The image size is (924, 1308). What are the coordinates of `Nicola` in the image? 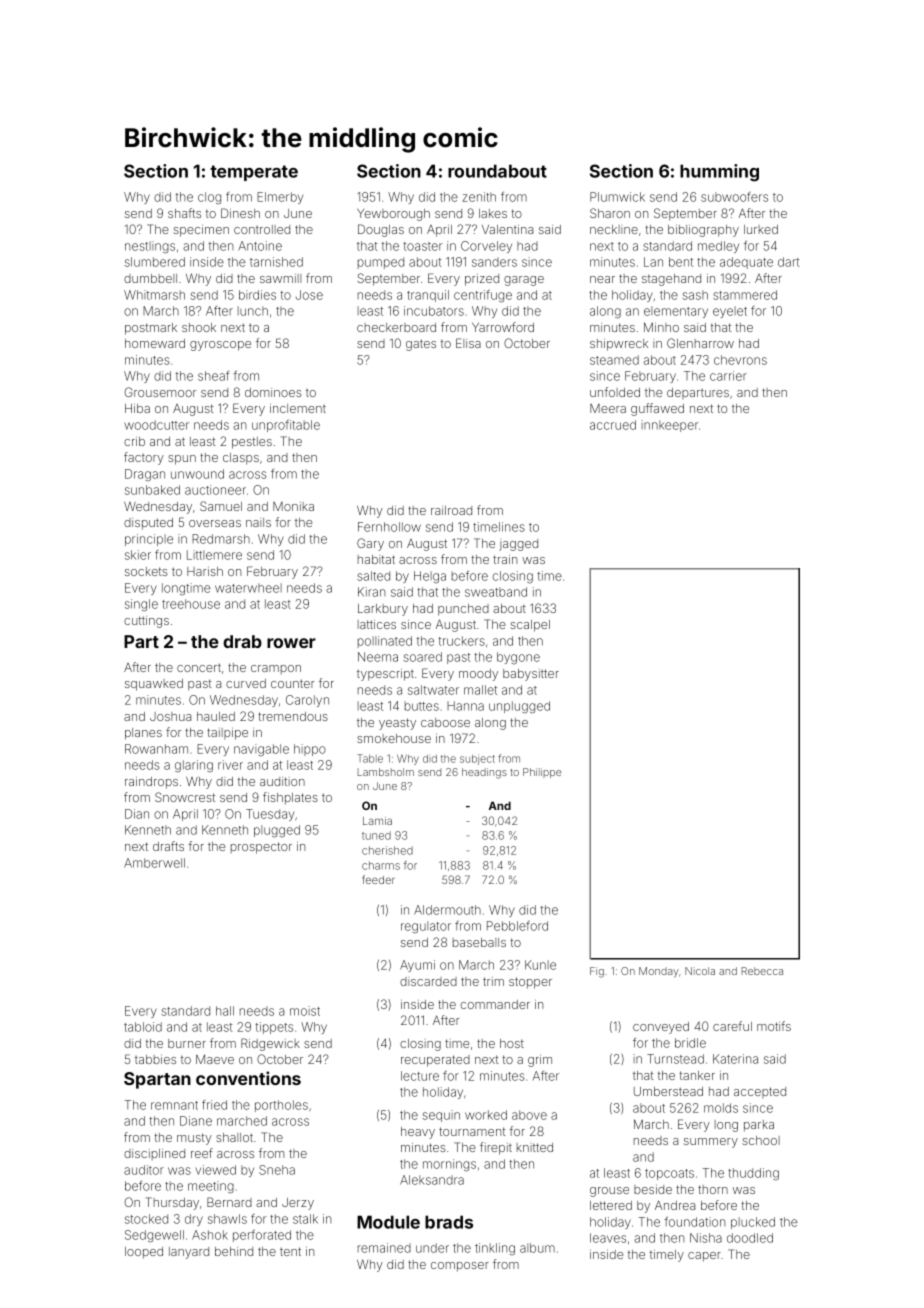 It's located at (700, 971).
